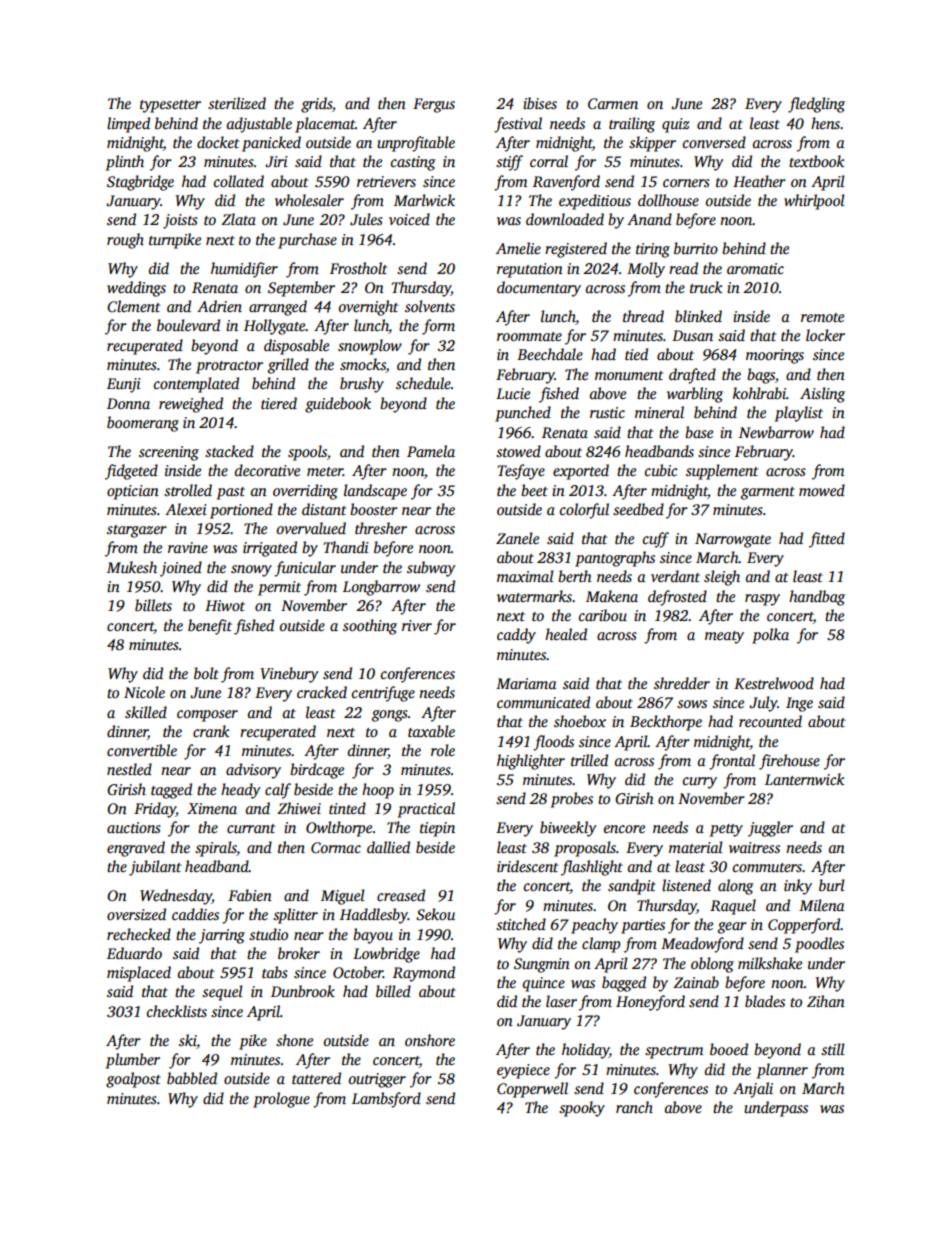 This document has height=1233, width=952. Describe the element at coordinates (281, 1100) in the document. I see `prologue` at that location.
